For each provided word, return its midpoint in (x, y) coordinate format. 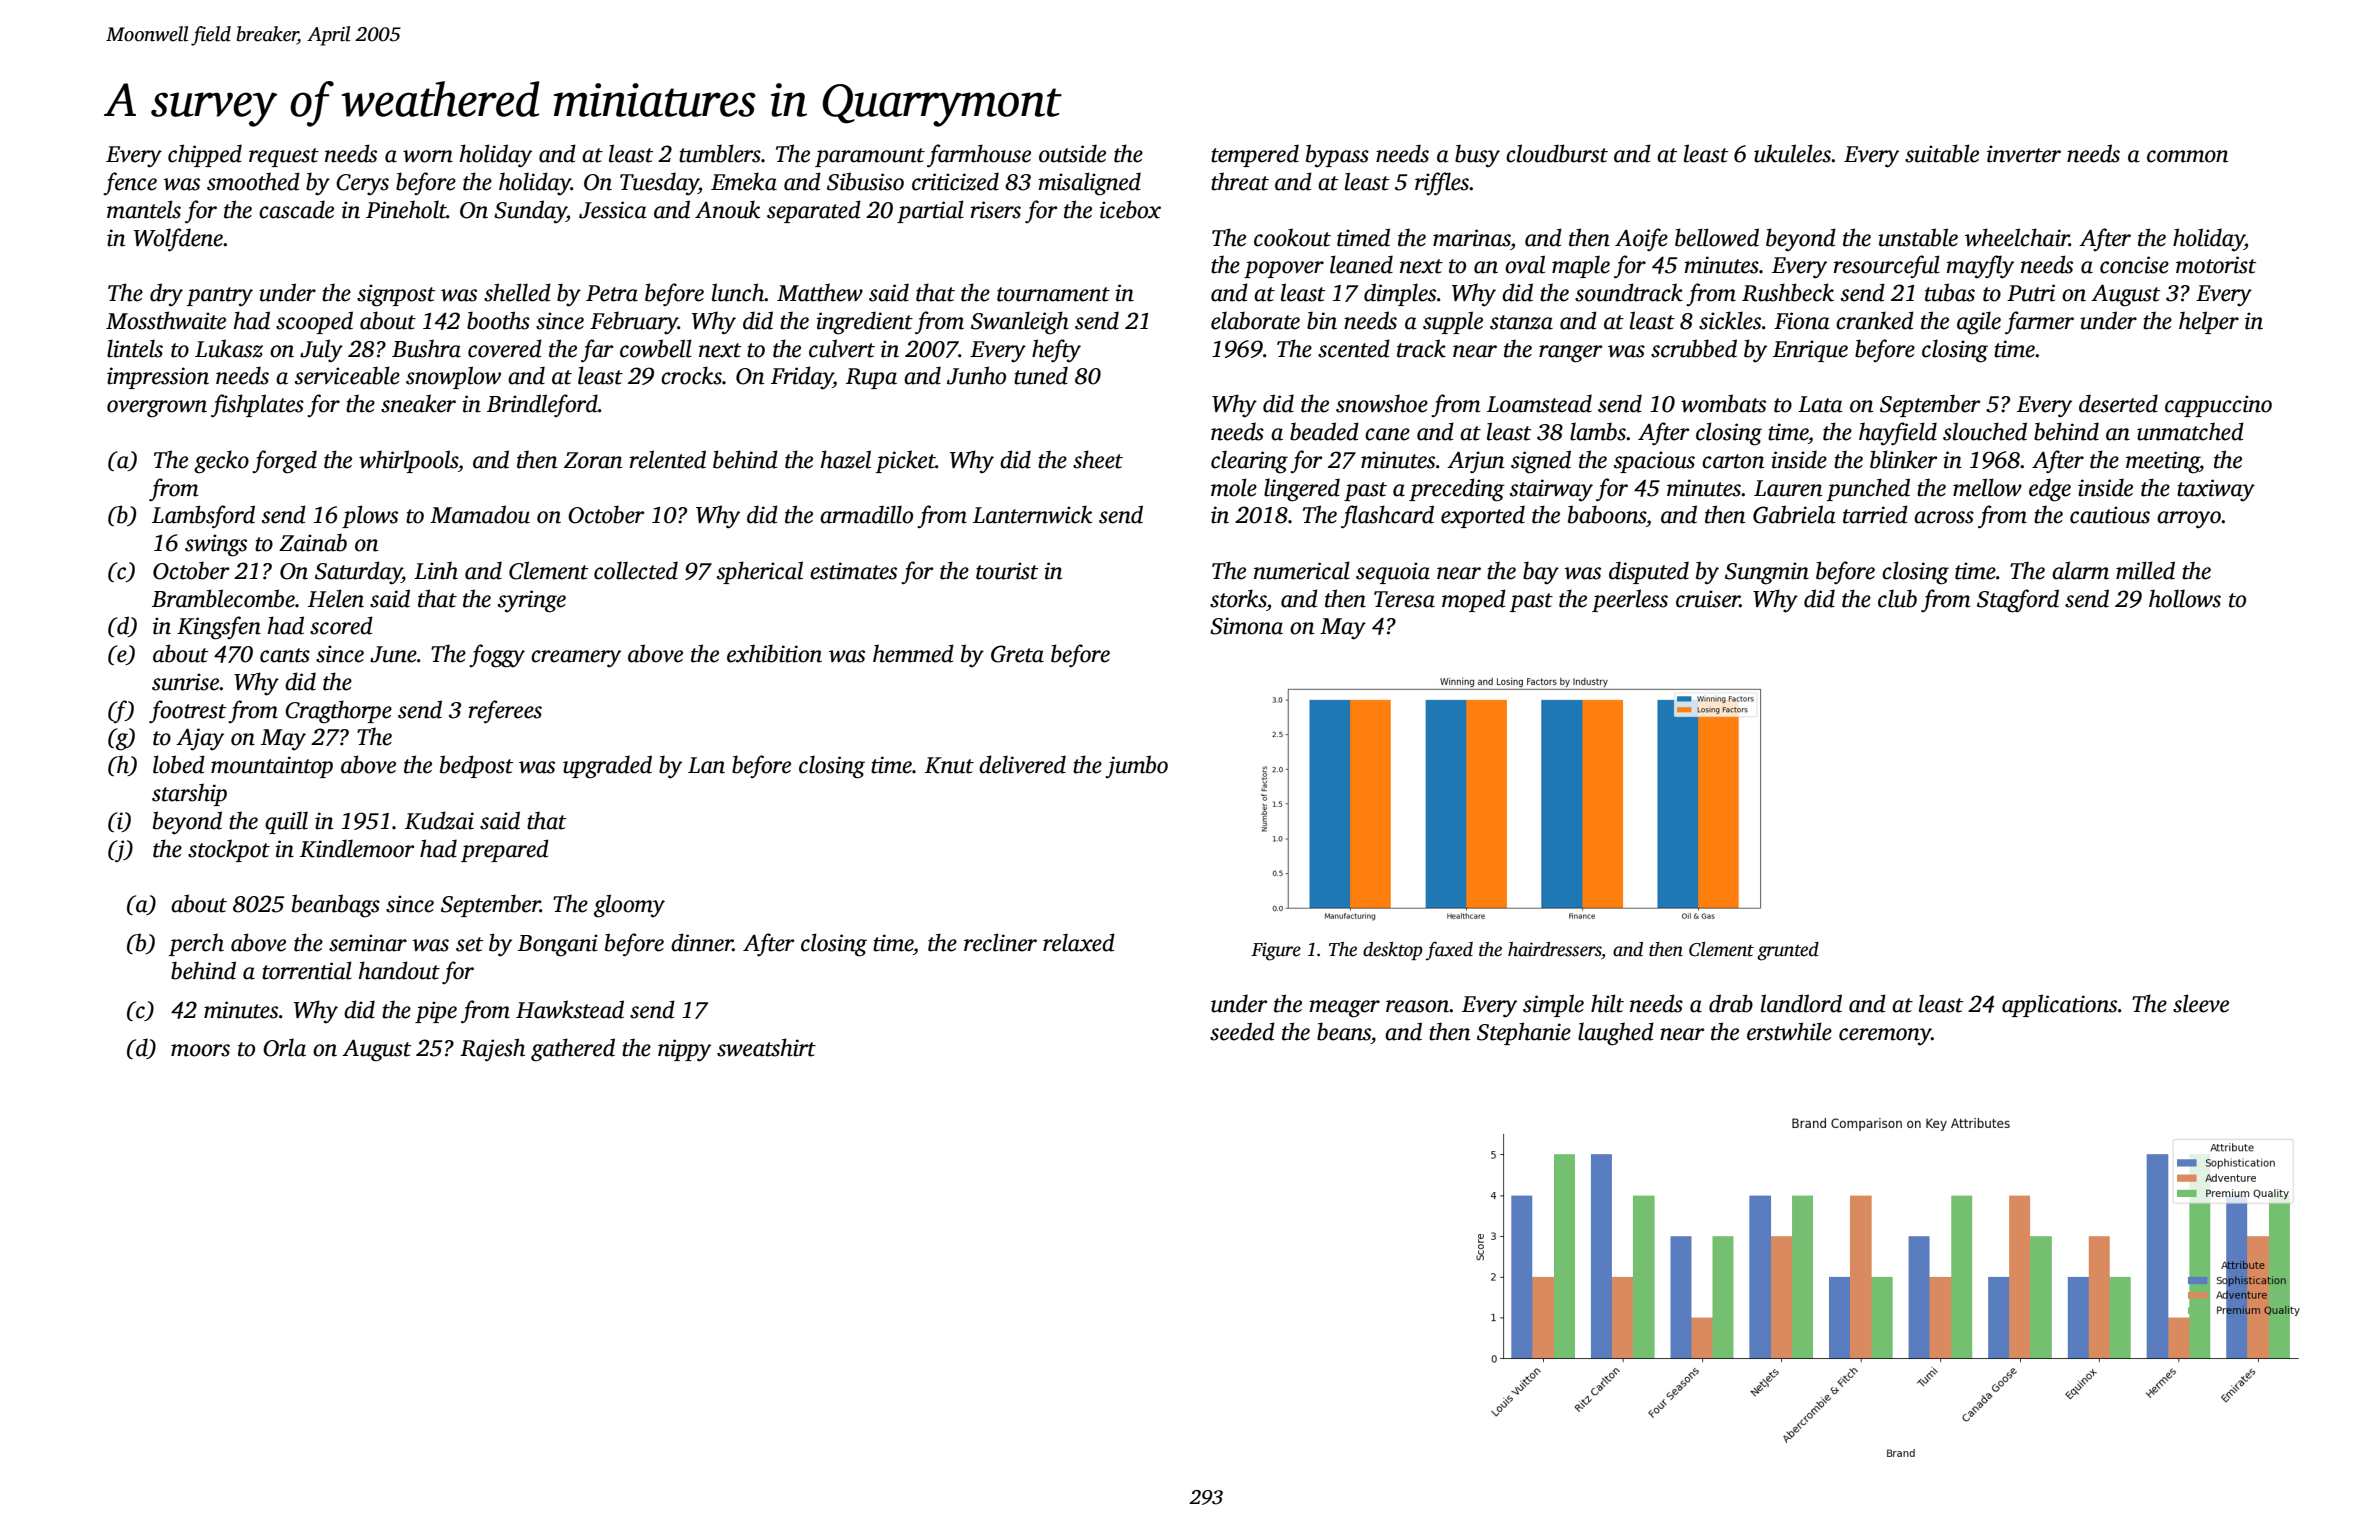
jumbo (1136, 766)
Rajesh (492, 1050)
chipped (205, 155)
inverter (2024, 154)
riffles (1442, 184)
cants (285, 655)
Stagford (2018, 601)
